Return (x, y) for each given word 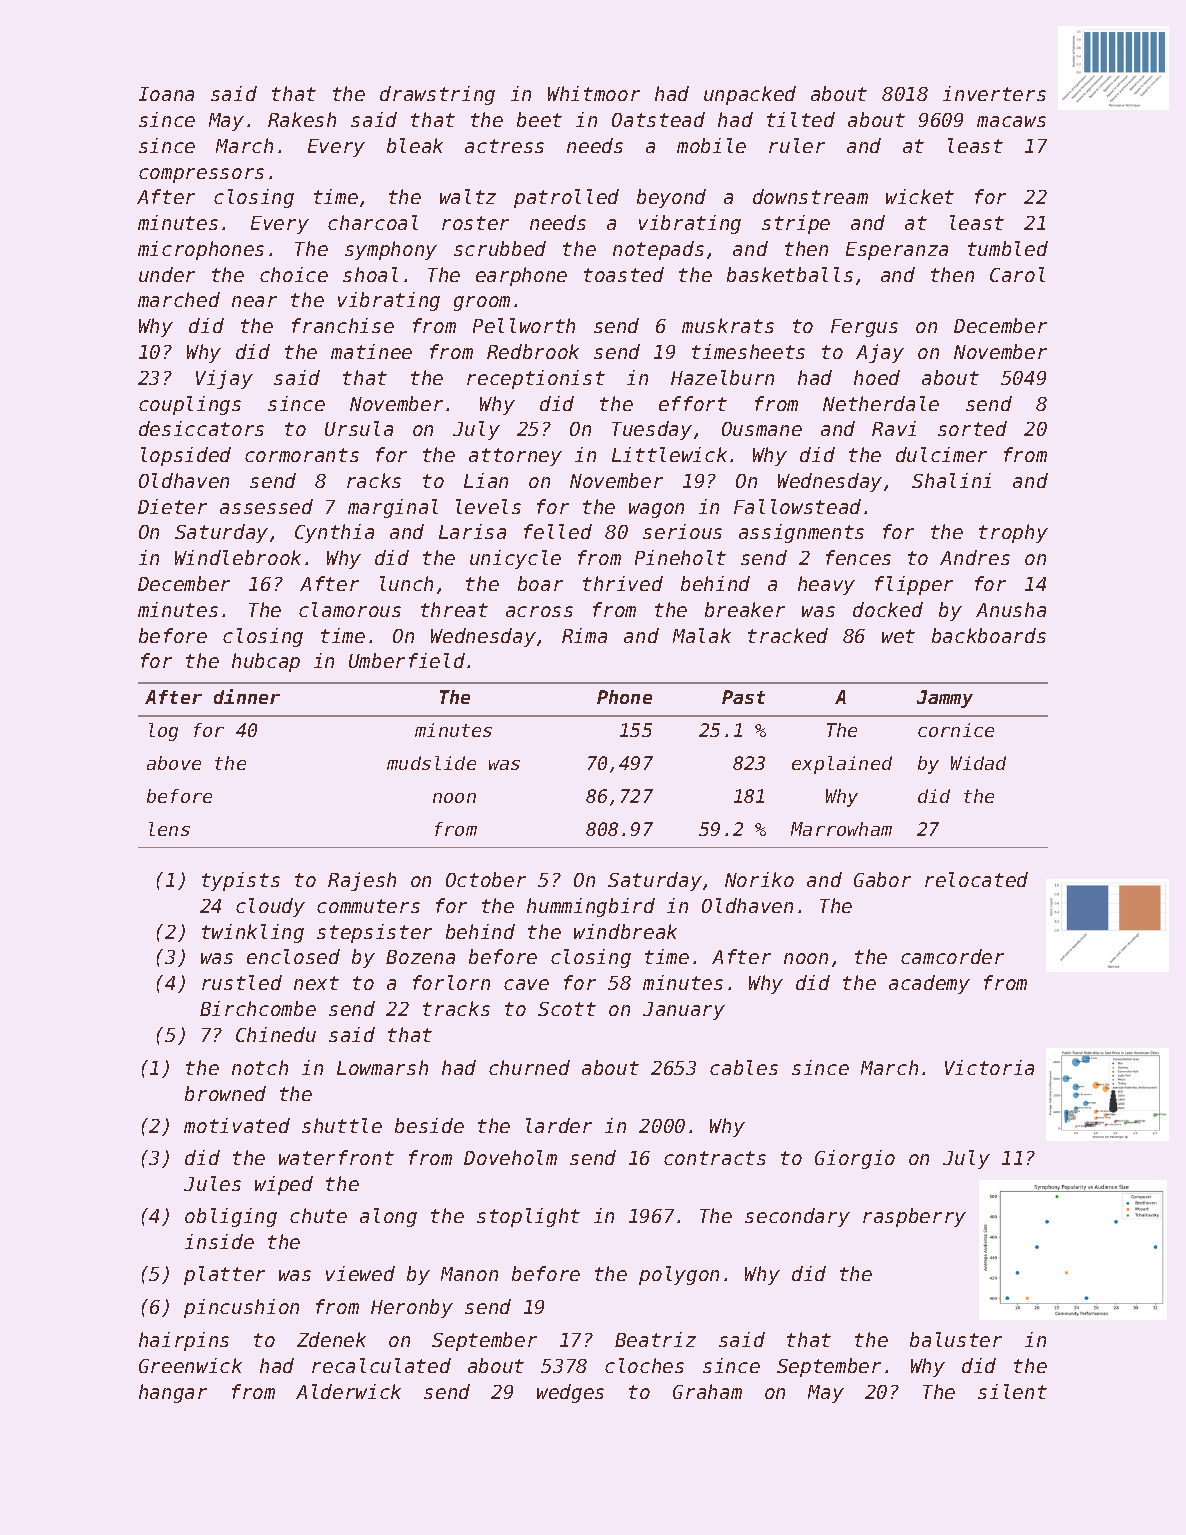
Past (743, 697)
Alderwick (348, 1391)
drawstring (437, 95)
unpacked (750, 95)
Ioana (166, 94)
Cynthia (334, 533)
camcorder (952, 956)
